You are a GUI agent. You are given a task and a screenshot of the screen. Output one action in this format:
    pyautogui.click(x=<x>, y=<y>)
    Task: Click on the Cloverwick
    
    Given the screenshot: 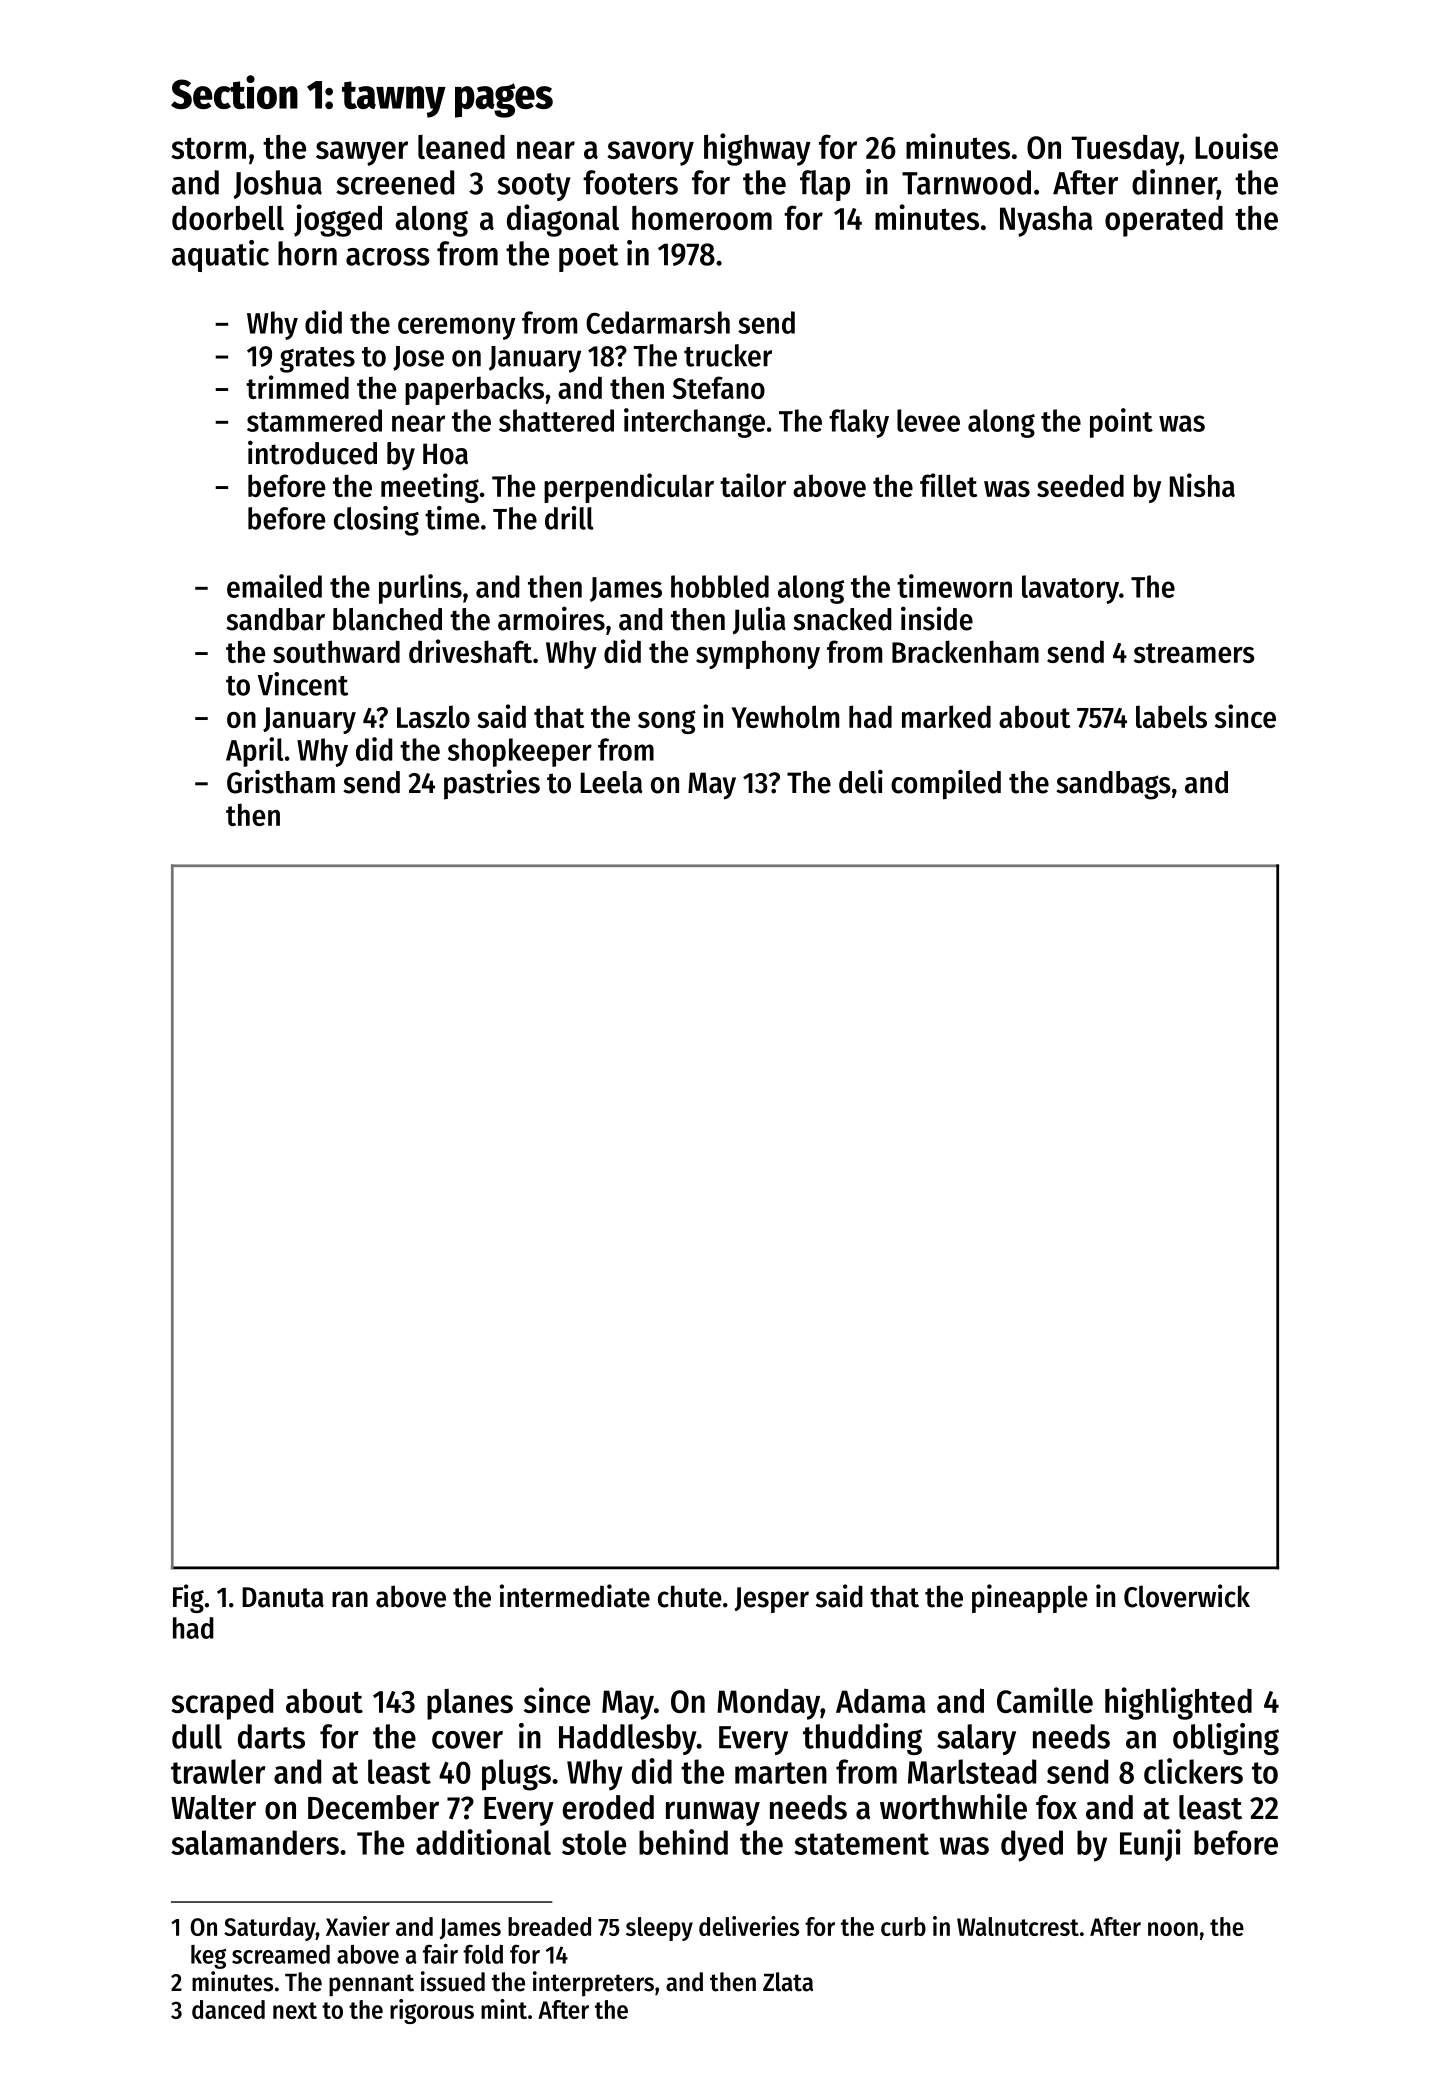 What is the action you would take?
    pyautogui.click(x=1187, y=1596)
